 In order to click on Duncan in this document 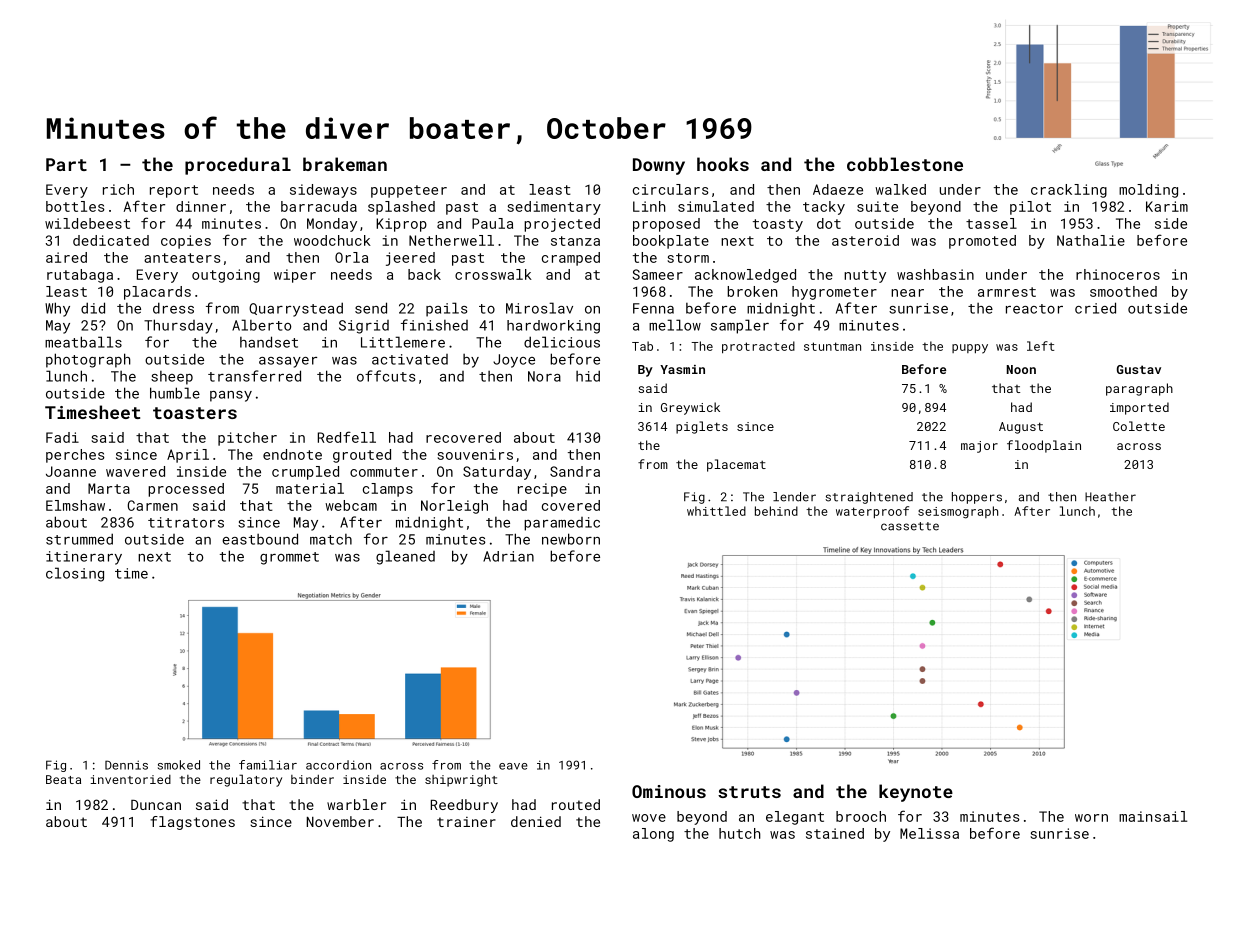, I will do `click(156, 805)`.
